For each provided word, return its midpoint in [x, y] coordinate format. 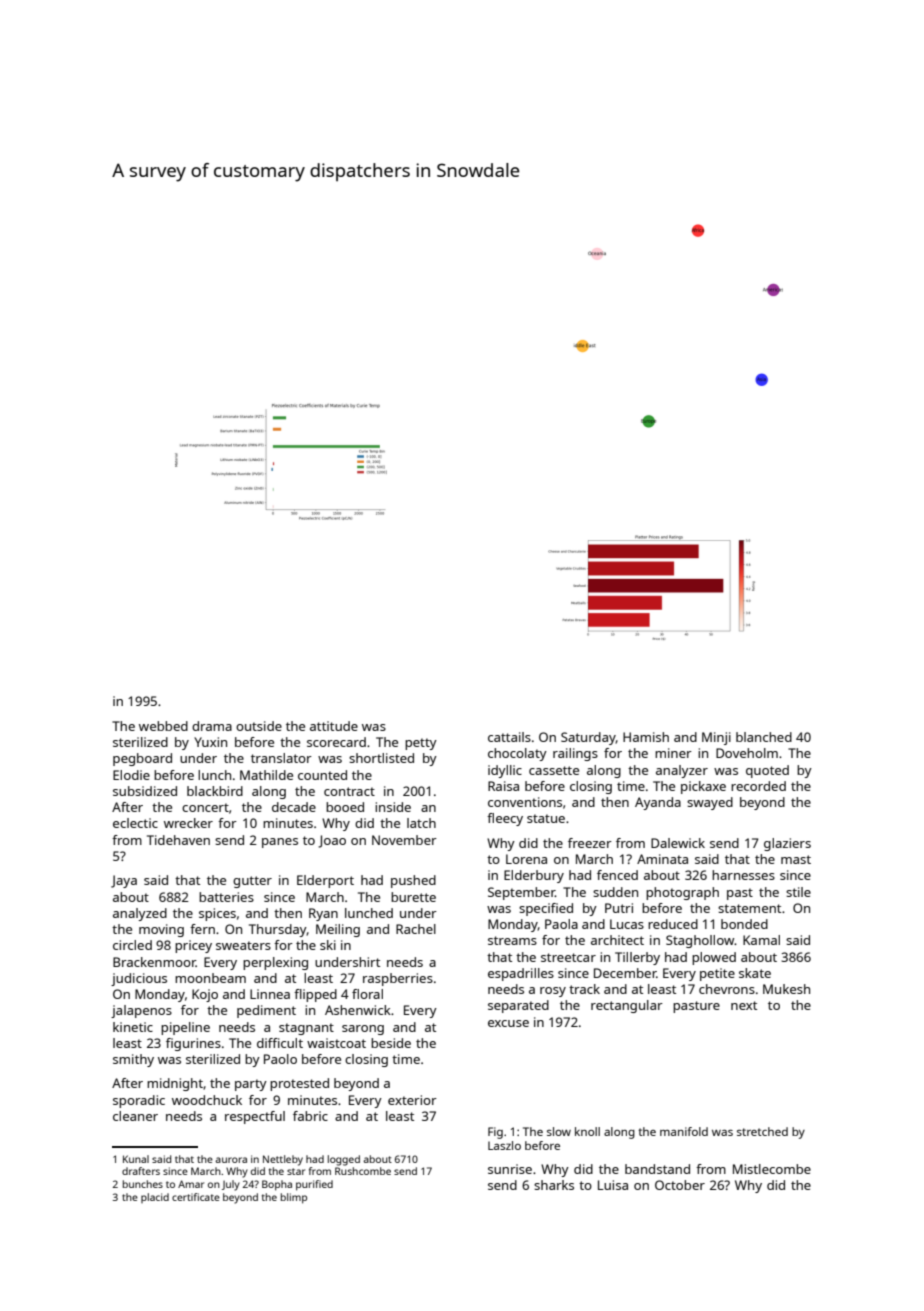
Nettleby [283, 1160]
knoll [587, 1131]
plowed [714, 958]
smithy [133, 1060]
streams [512, 940]
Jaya [124, 881]
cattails [509, 737]
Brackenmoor [154, 962]
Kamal [761, 940]
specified [546, 909]
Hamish [646, 737]
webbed [163, 726]
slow [559, 1131]
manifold [684, 1131]
